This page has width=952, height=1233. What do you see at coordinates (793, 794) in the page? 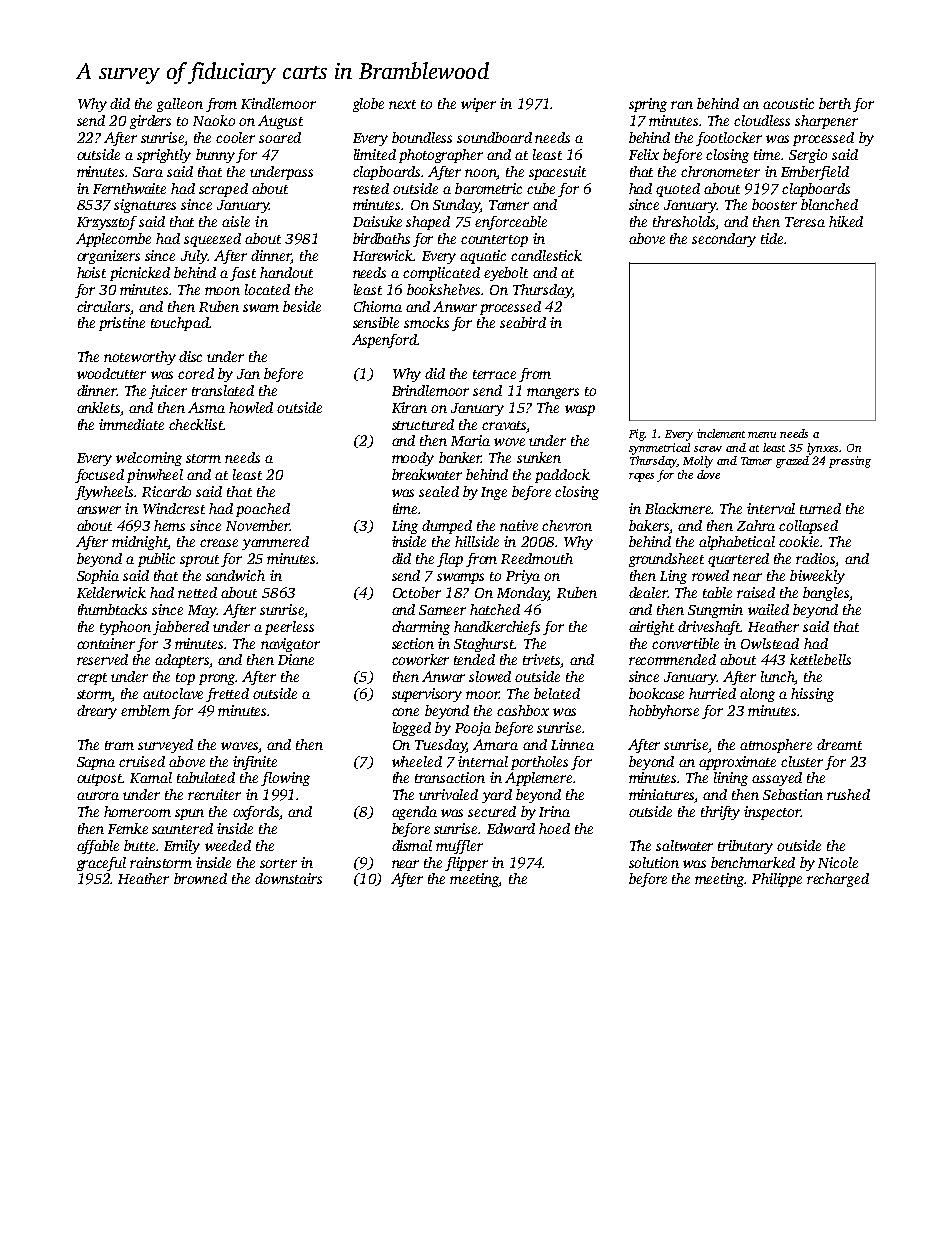
I see `Sebastian` at bounding box center [793, 794].
